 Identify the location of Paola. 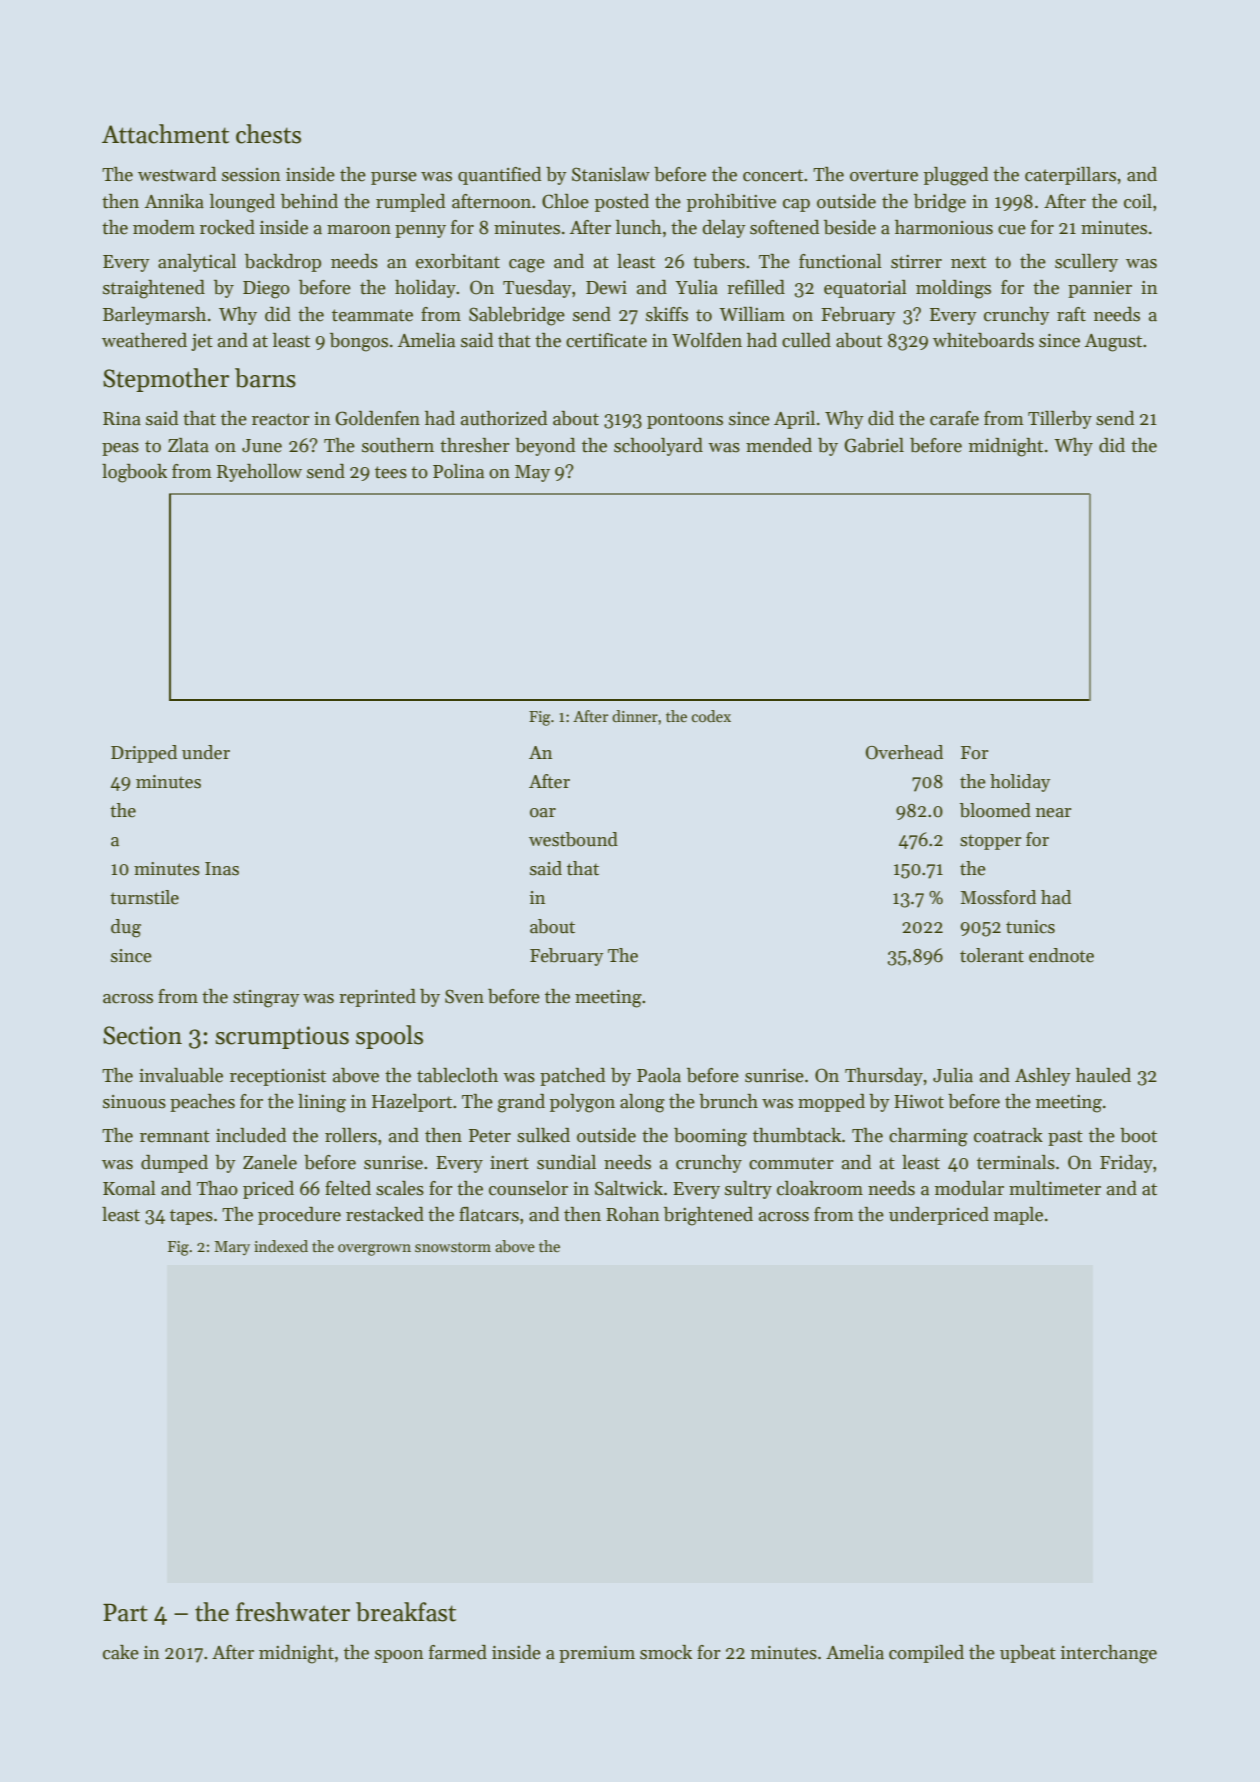
(659, 1075).
